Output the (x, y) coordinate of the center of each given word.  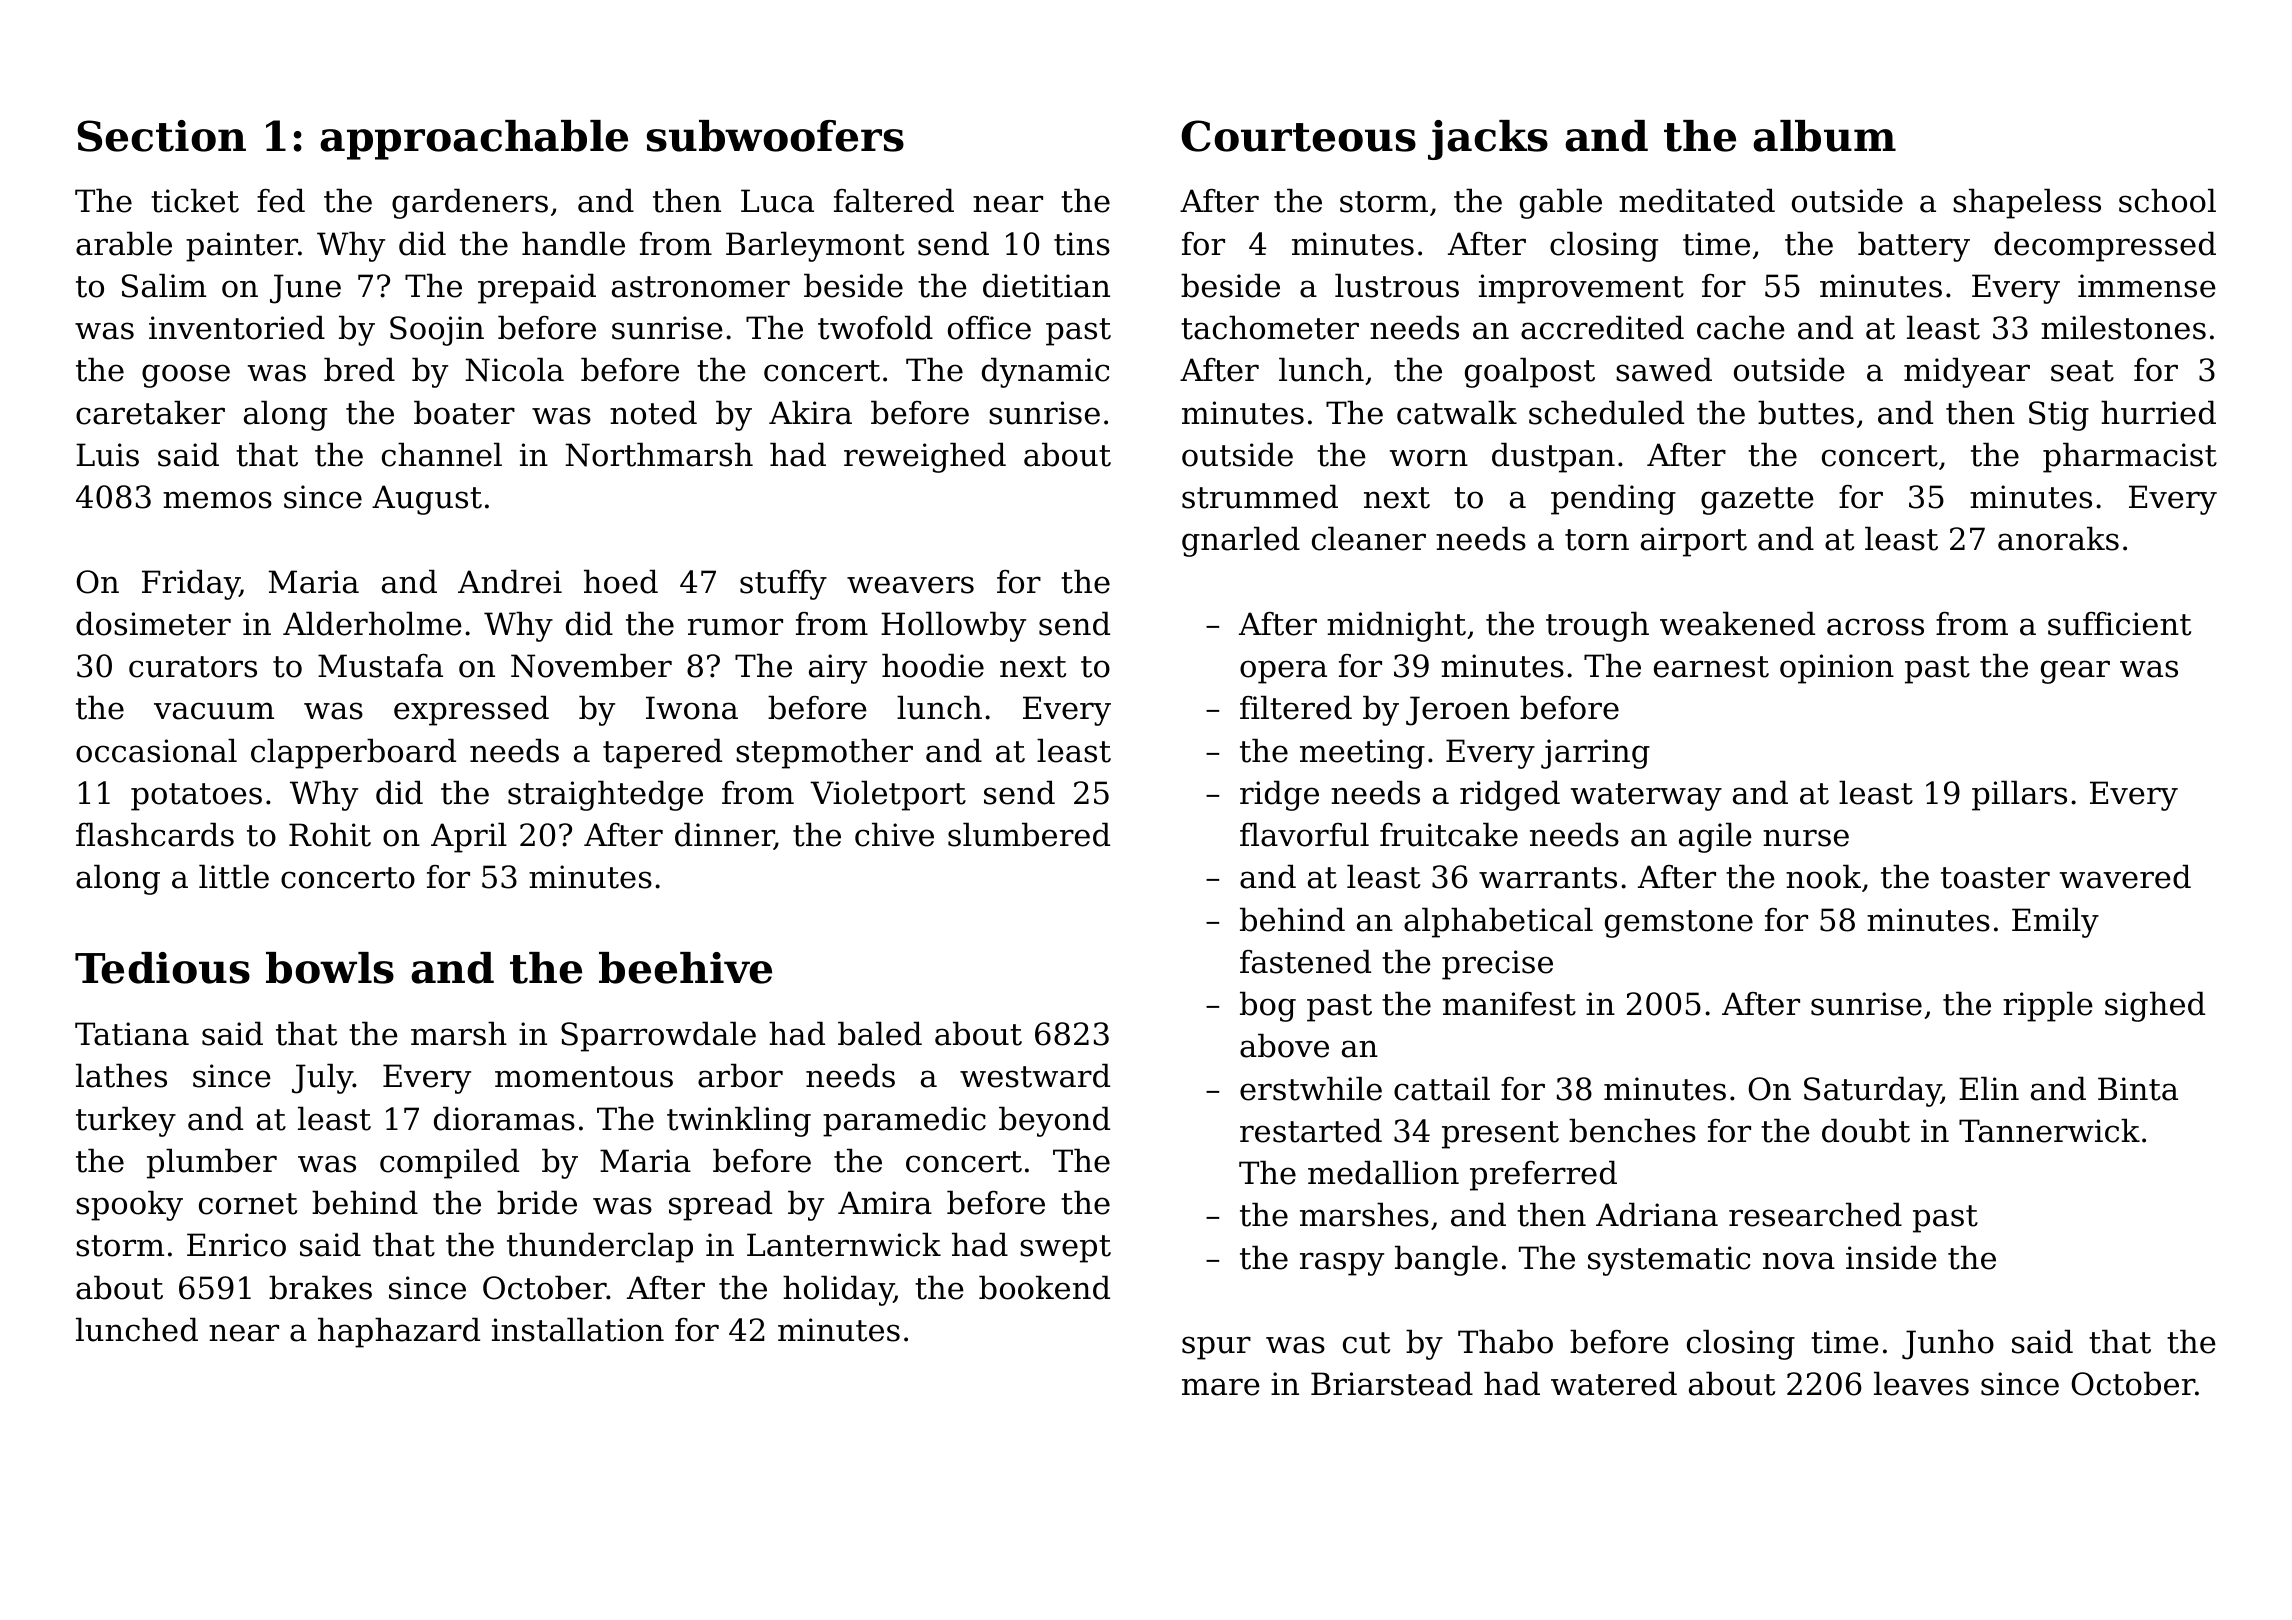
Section (161, 136)
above (1284, 1045)
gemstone (1679, 924)
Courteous (1298, 136)
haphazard (399, 1332)
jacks (1488, 140)
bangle (1446, 1260)
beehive (685, 968)
